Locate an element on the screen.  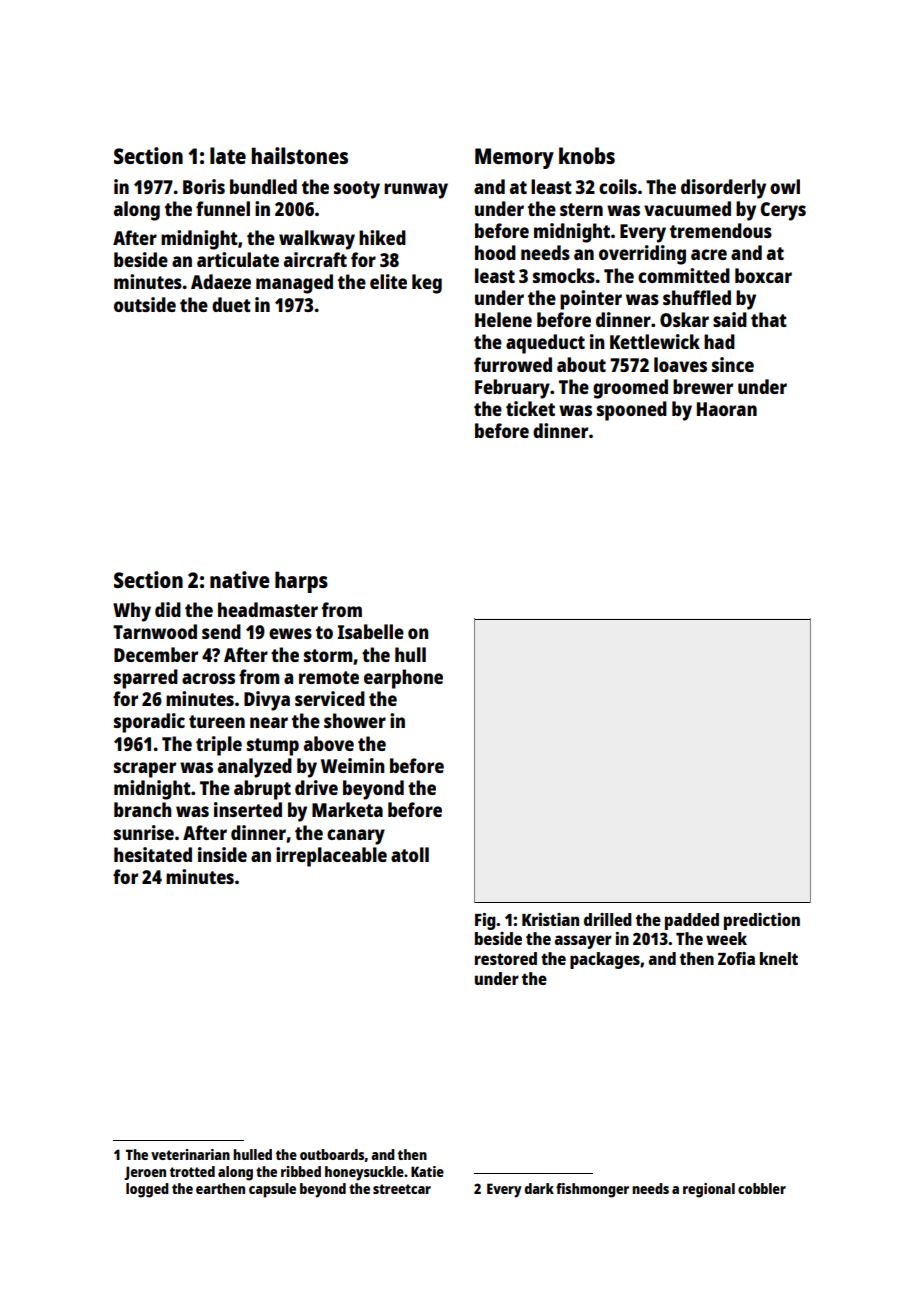
packages is located at coordinates (605, 960).
